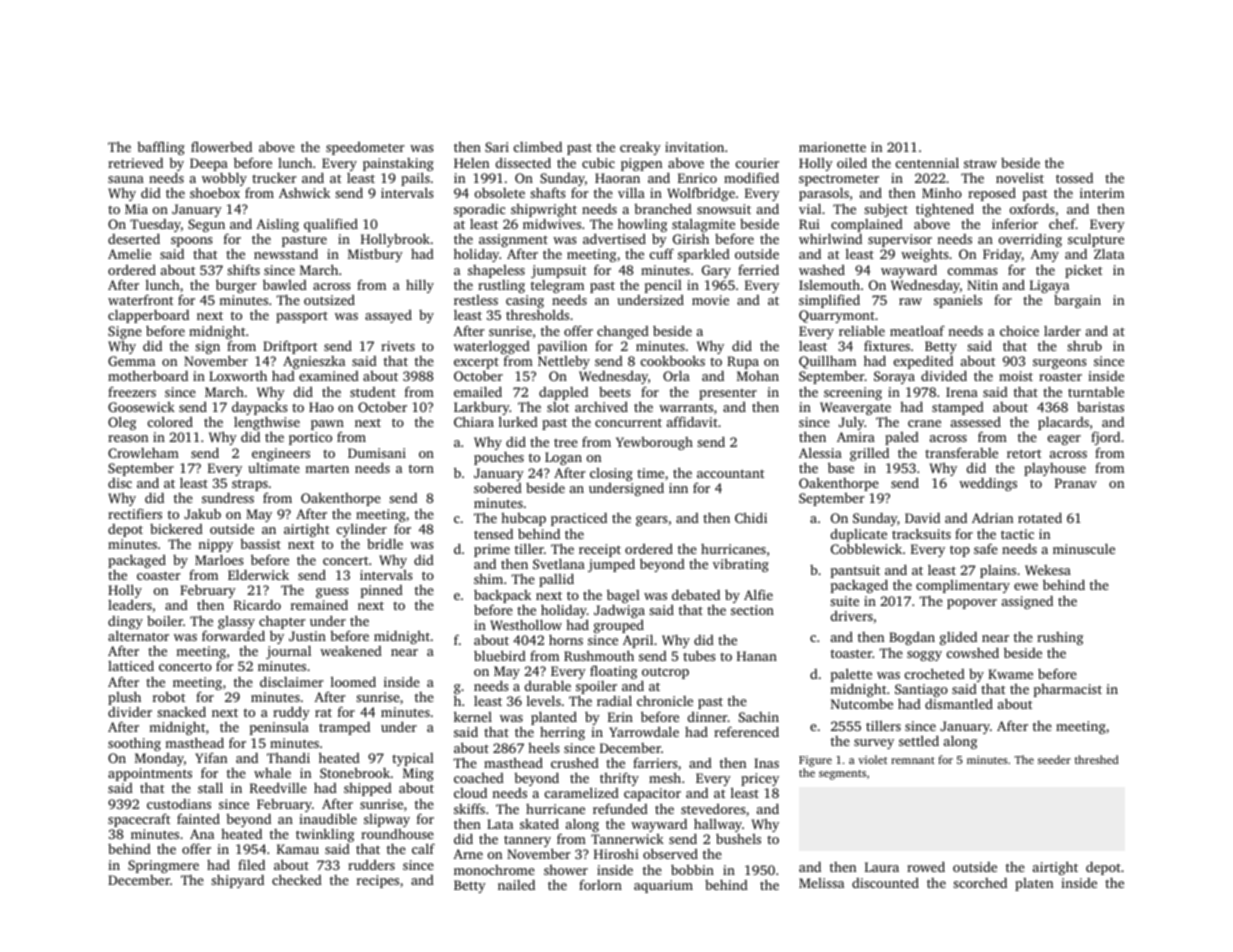 This page has height=952, width=1233. Describe the element at coordinates (288, 757) in the page. I see `Thandi` at that location.
